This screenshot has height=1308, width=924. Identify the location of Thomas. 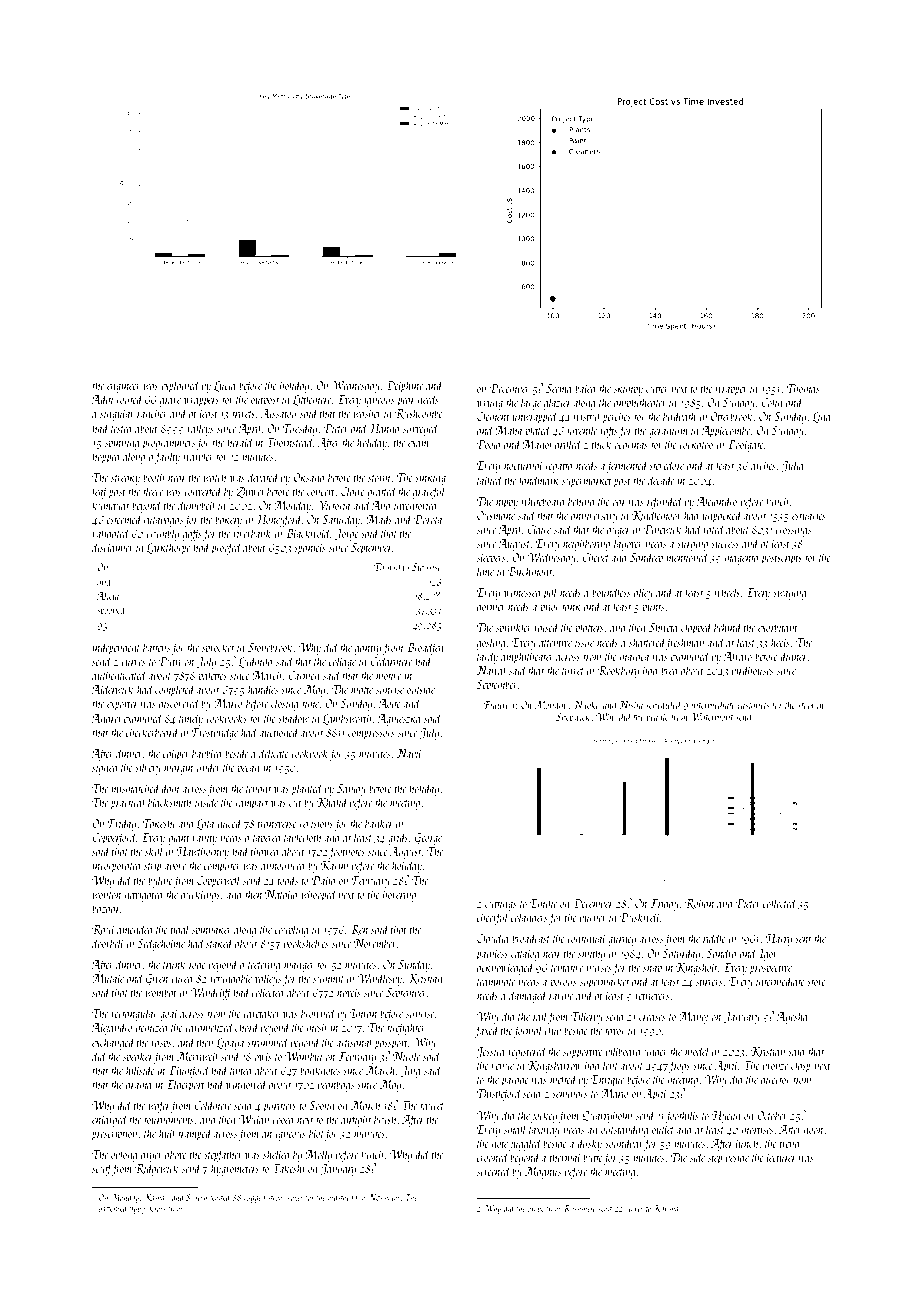
(803, 388).
